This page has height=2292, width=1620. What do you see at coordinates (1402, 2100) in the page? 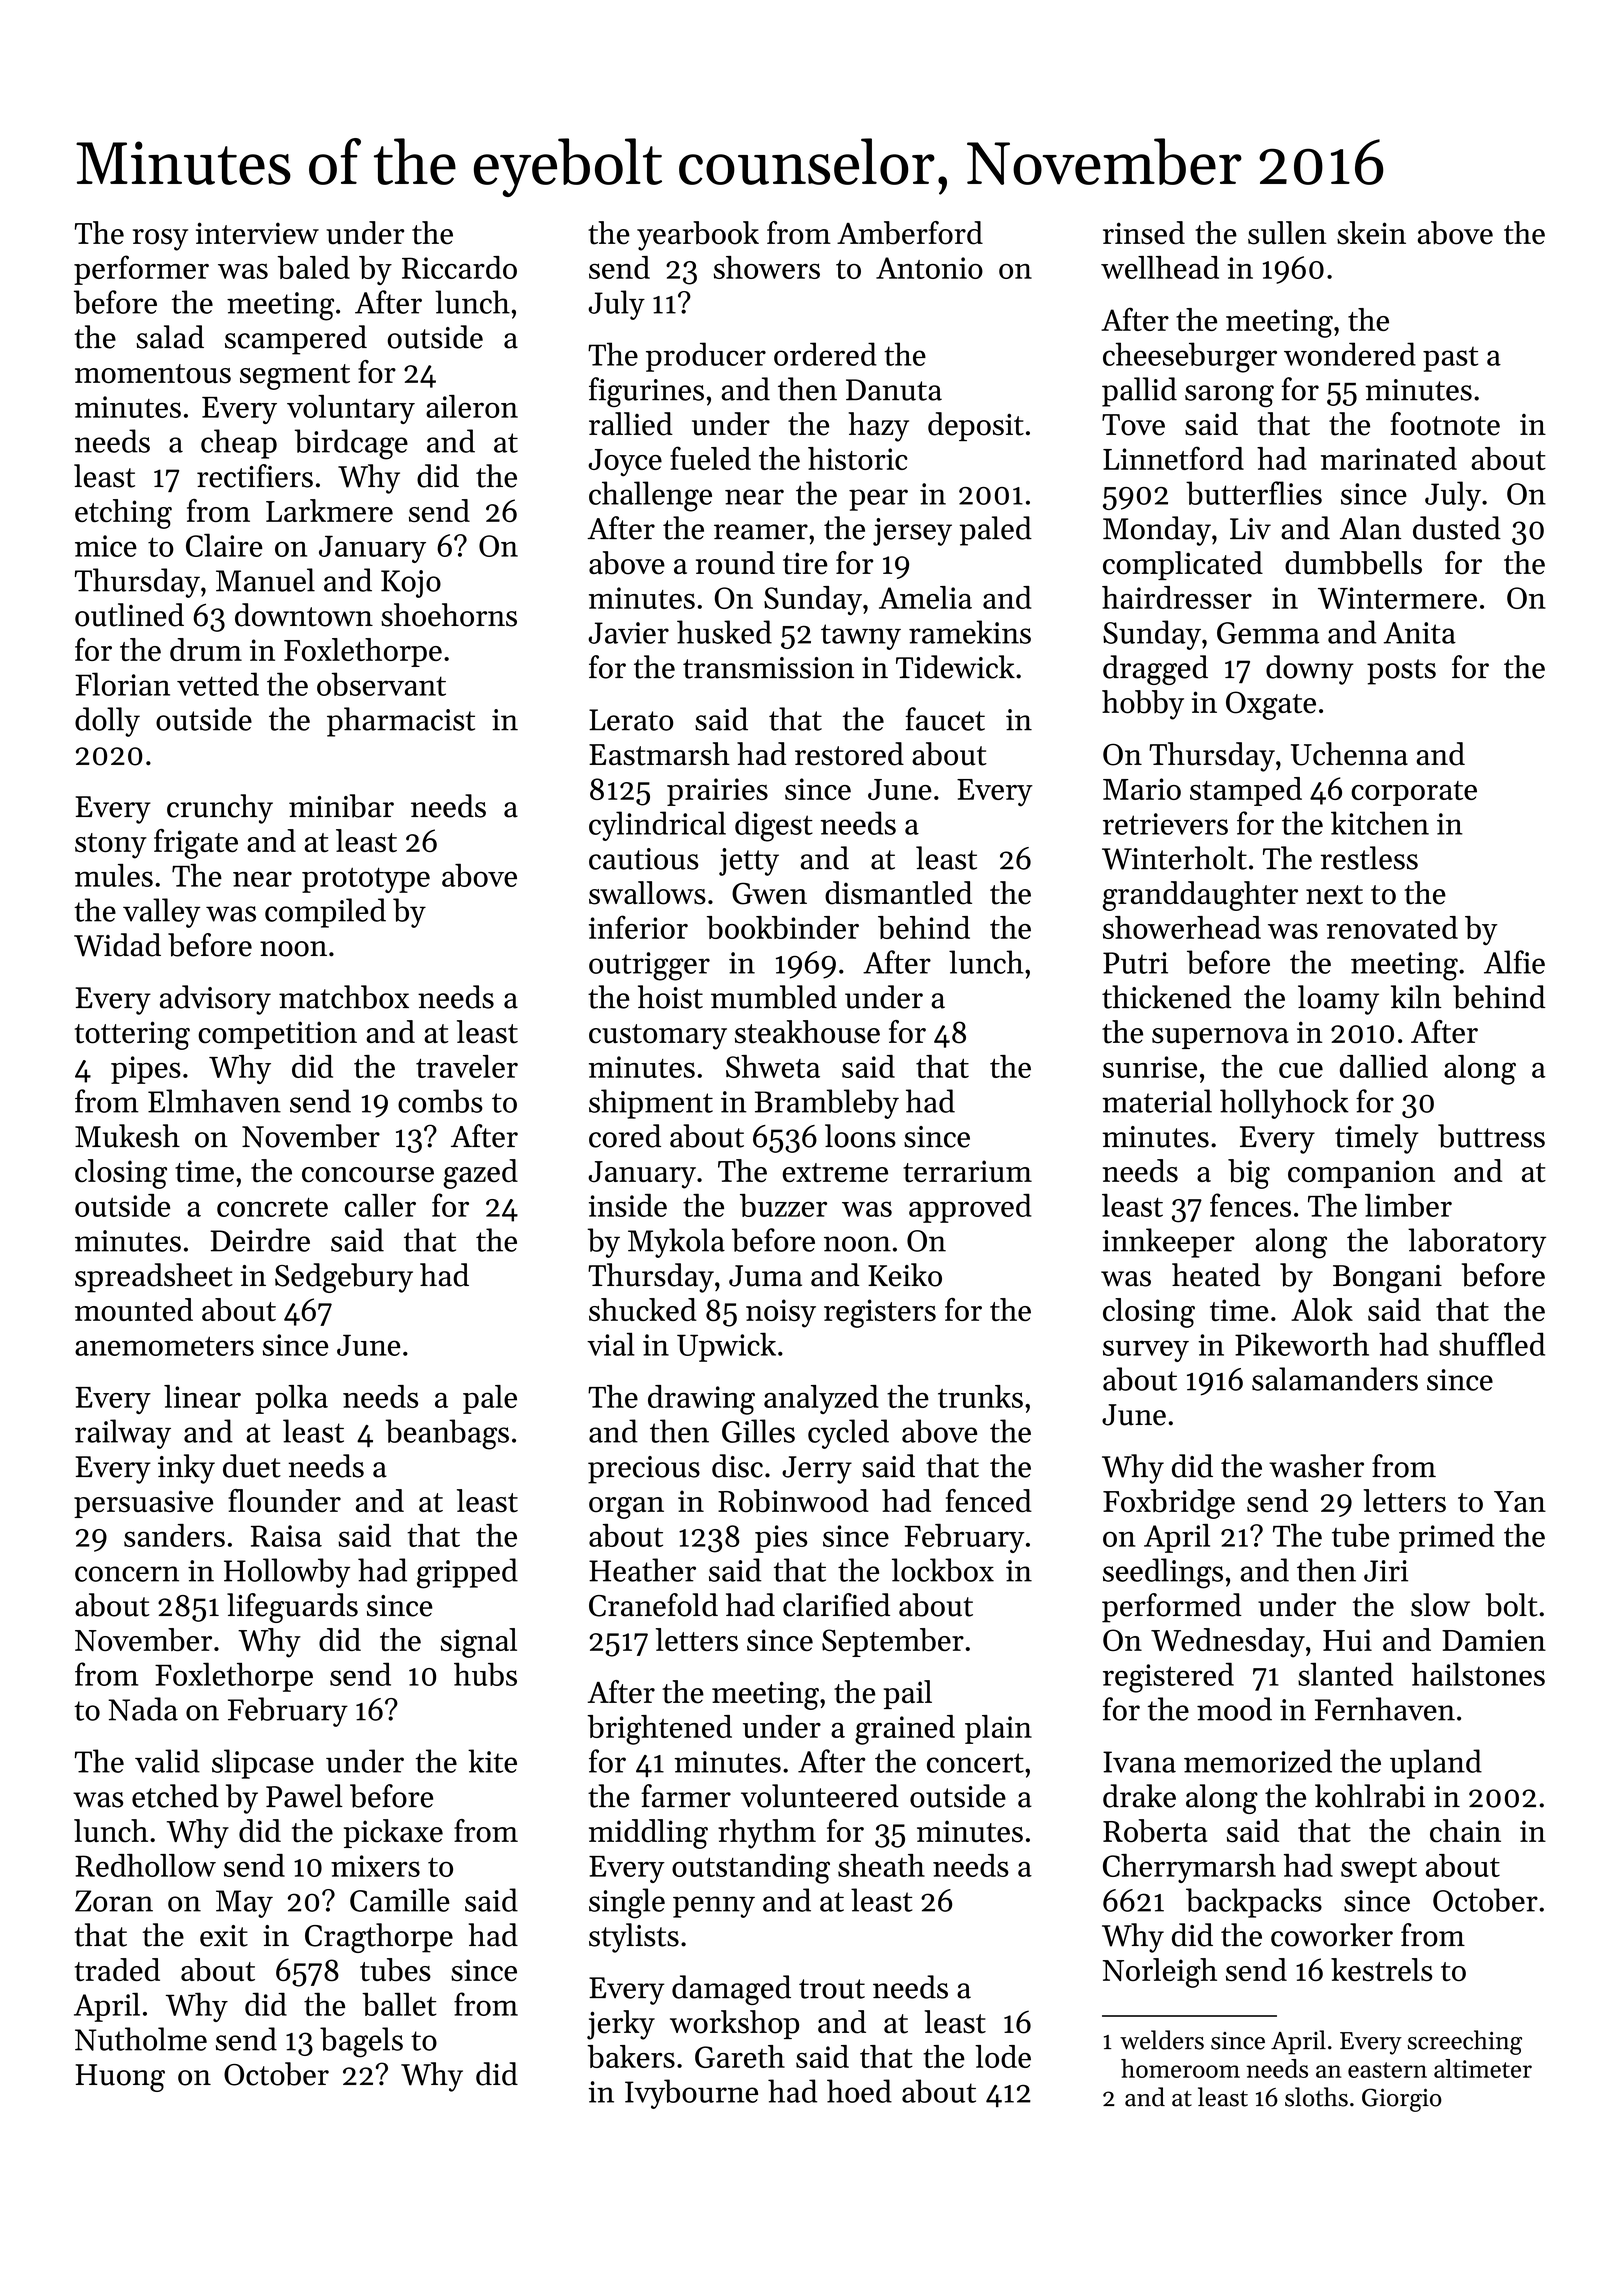
I see `Giorgio` at bounding box center [1402, 2100].
